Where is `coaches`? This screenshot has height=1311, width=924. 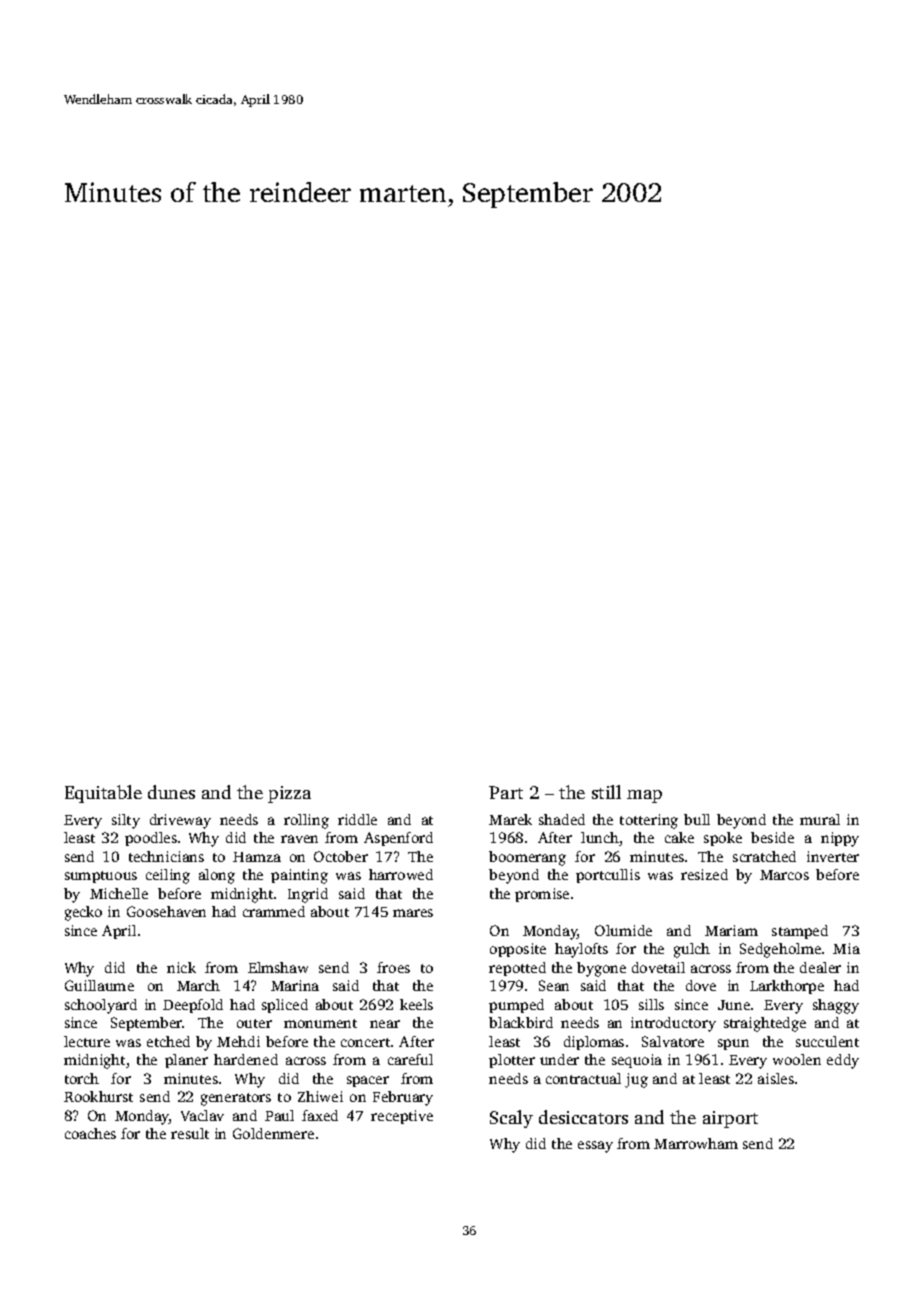
coaches is located at coordinates (90, 1133).
